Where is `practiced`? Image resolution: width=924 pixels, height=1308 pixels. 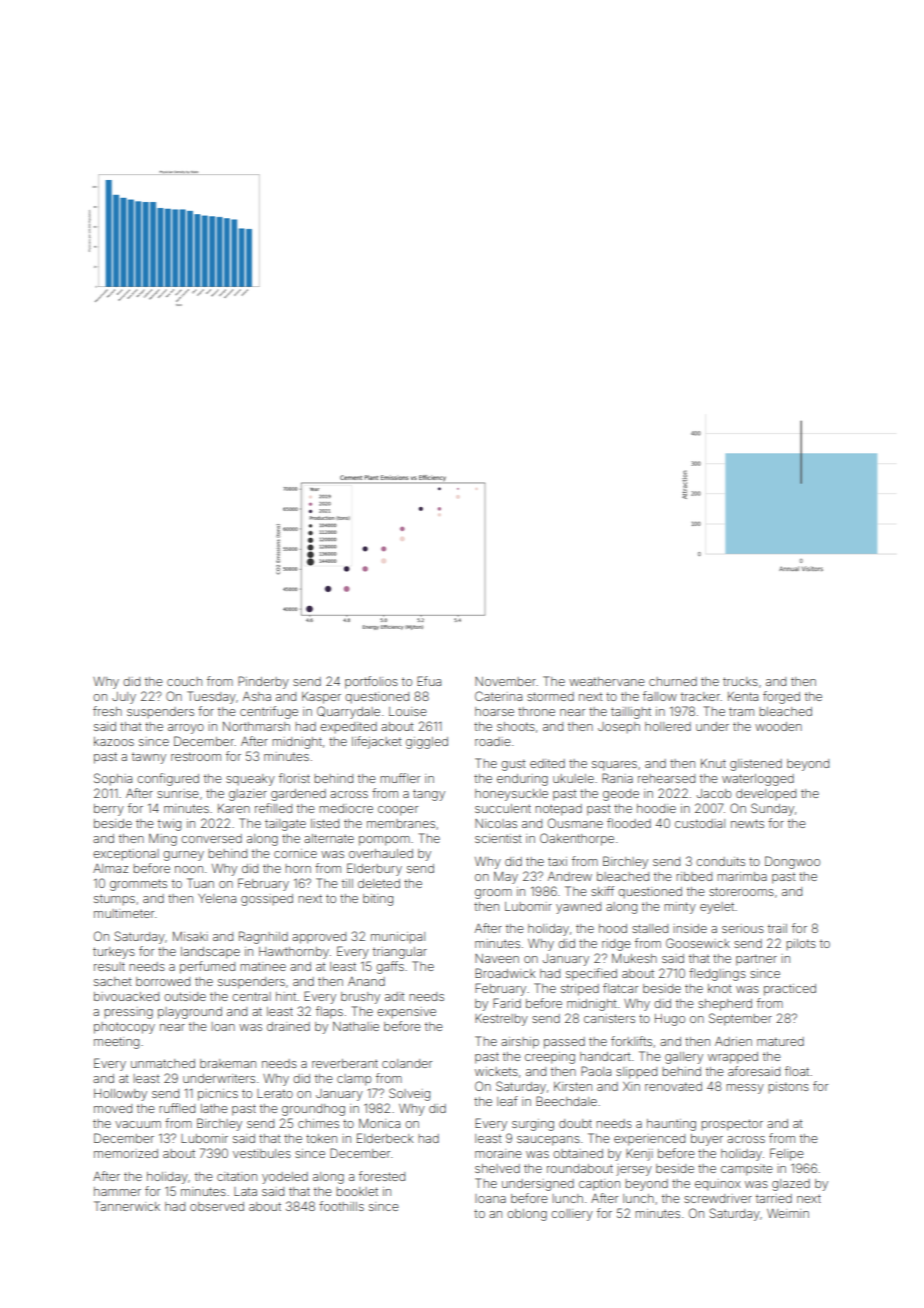
practiced is located at coordinates (790, 990).
